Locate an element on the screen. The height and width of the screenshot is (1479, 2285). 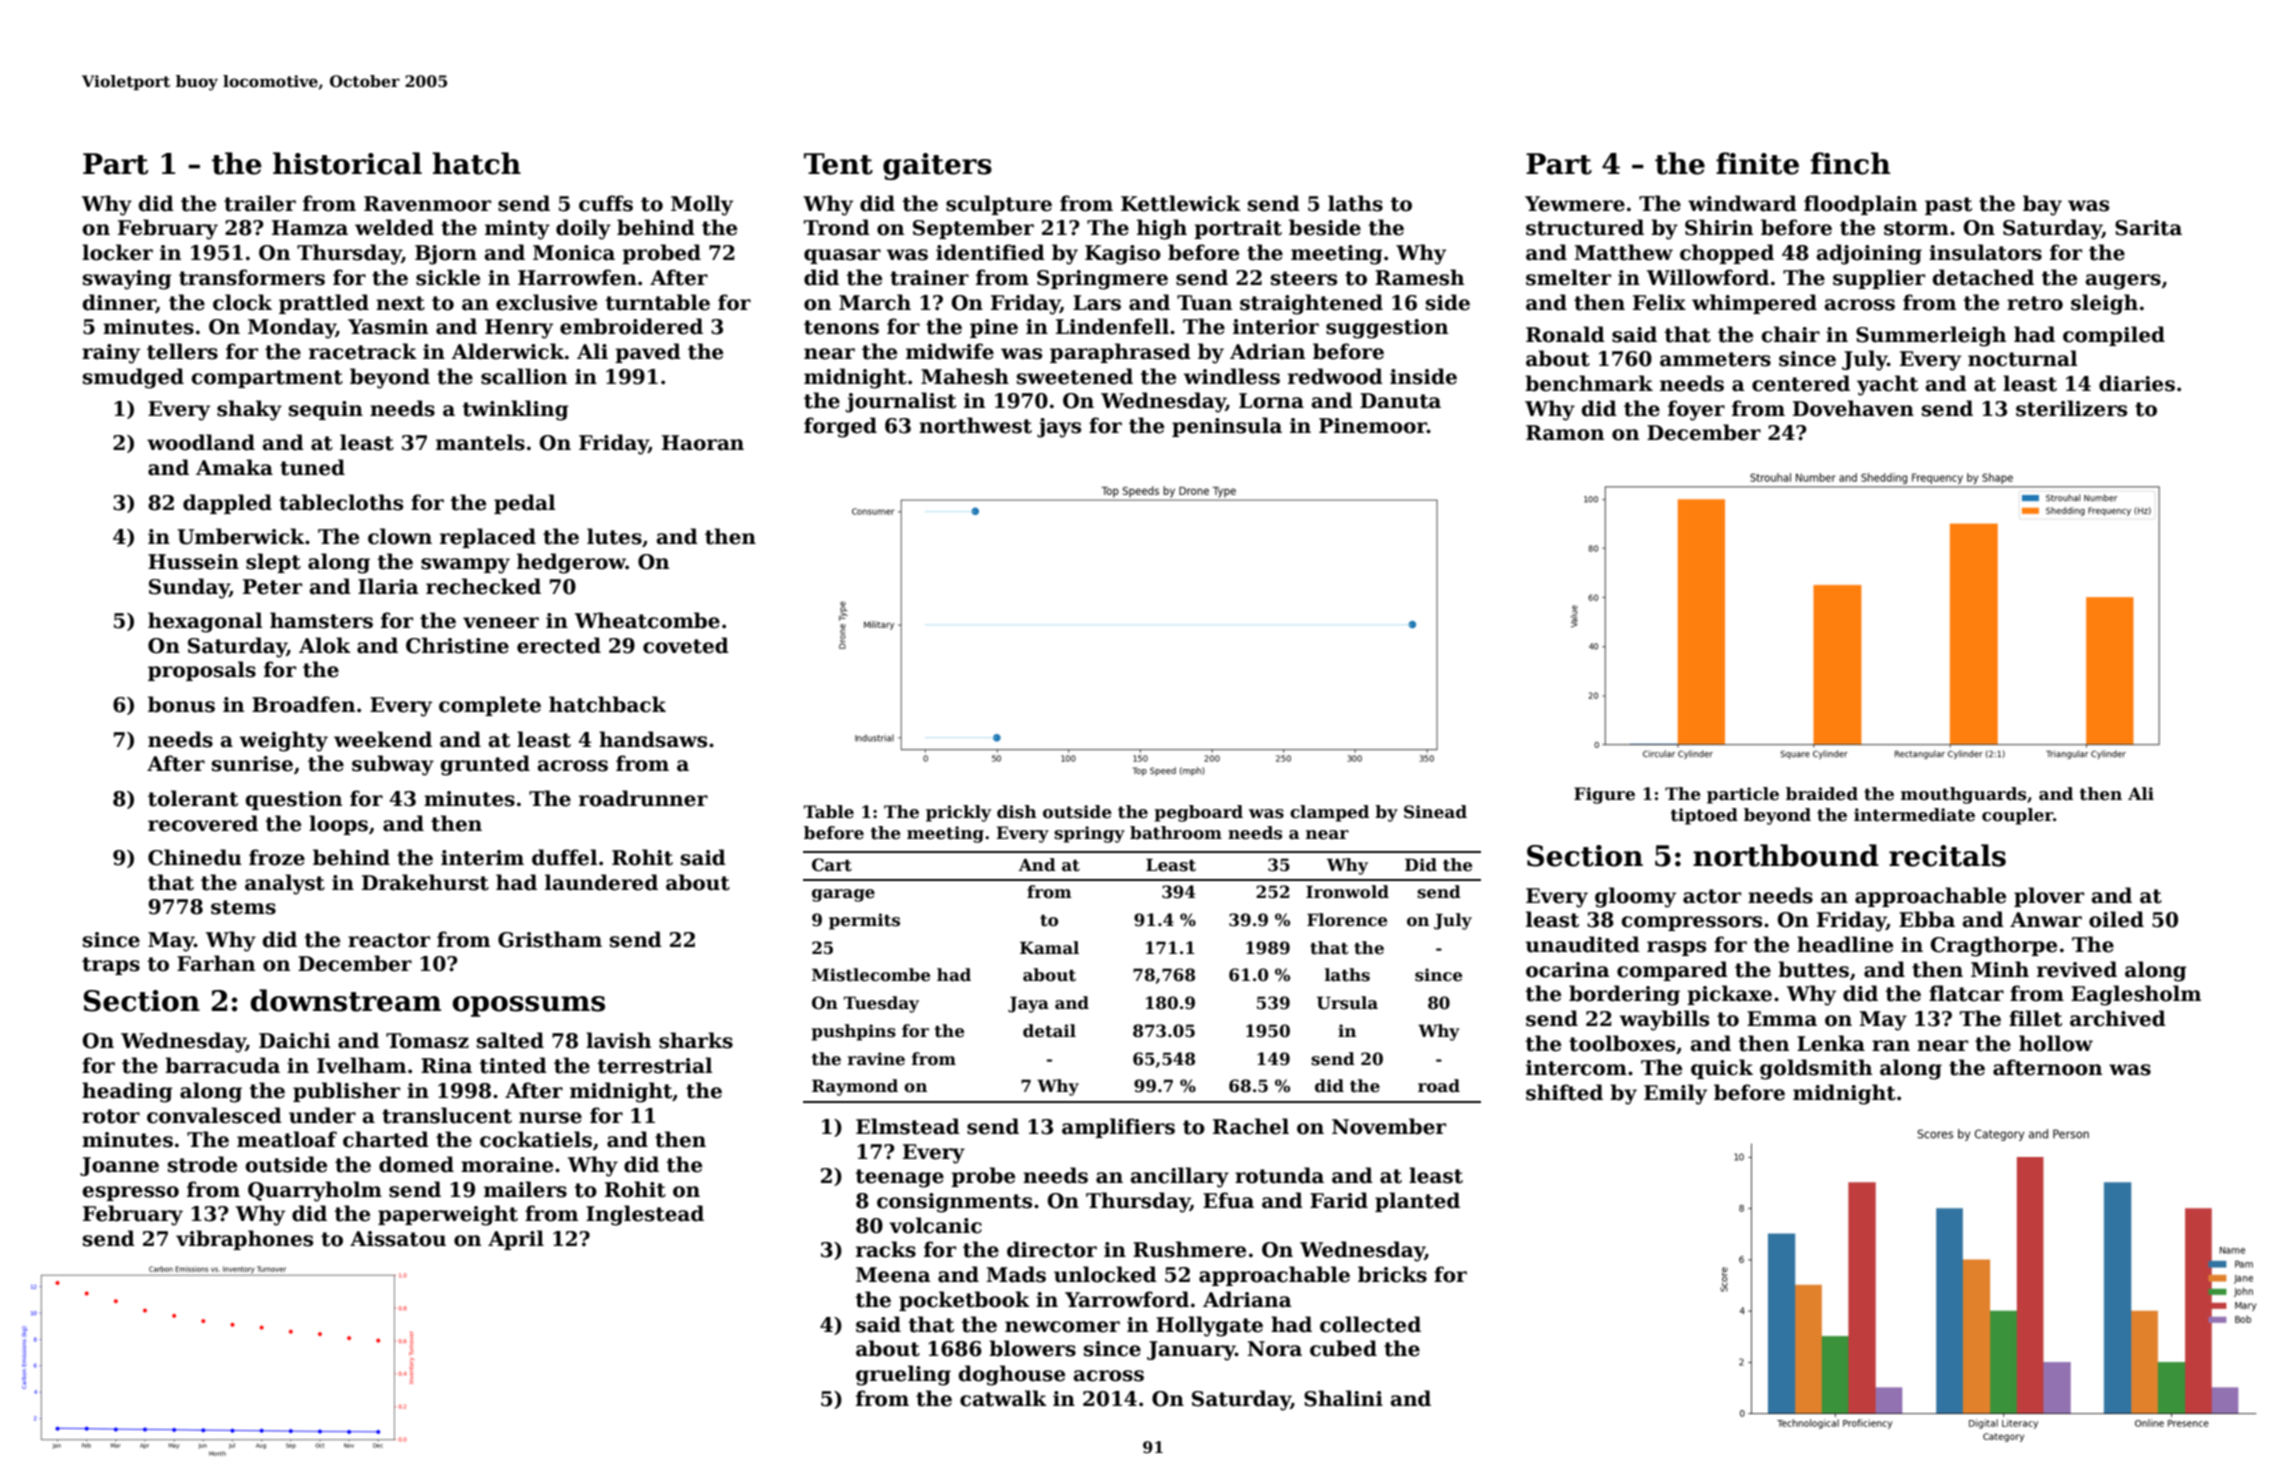
Aissatou is located at coordinates (398, 1239).
